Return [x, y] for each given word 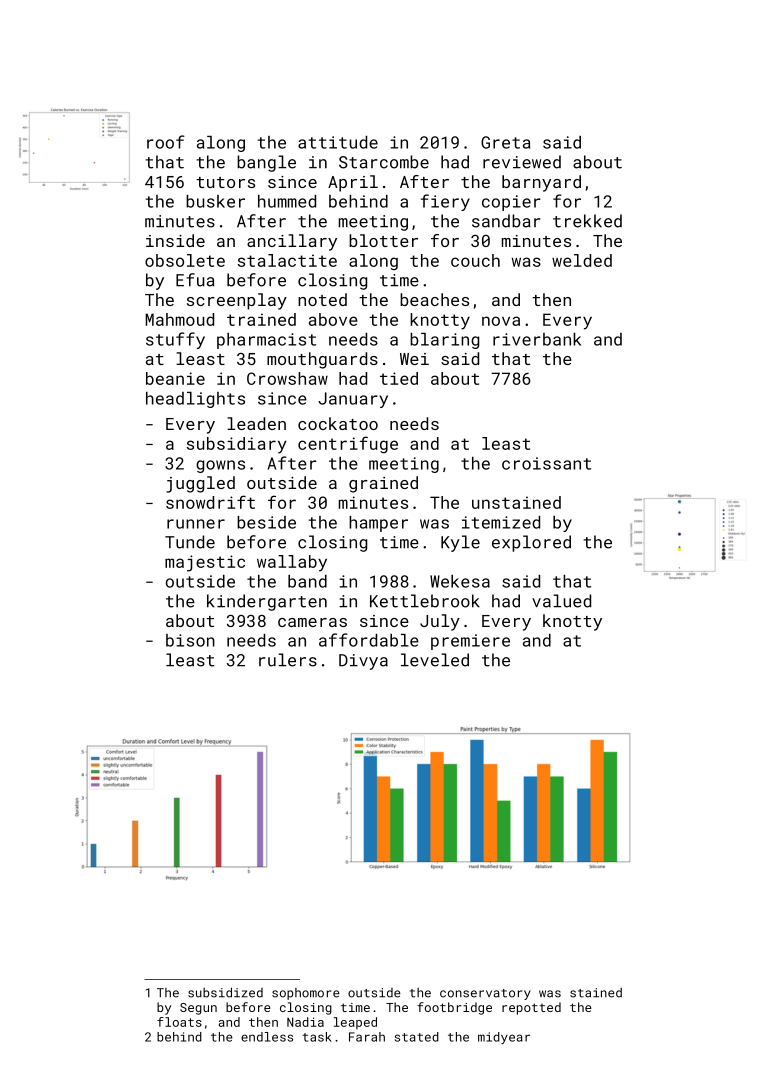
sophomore [306, 994]
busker [215, 201]
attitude [338, 142]
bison [190, 640]
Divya [363, 662]
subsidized [225, 992]
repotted [531, 1008]
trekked [587, 221]
